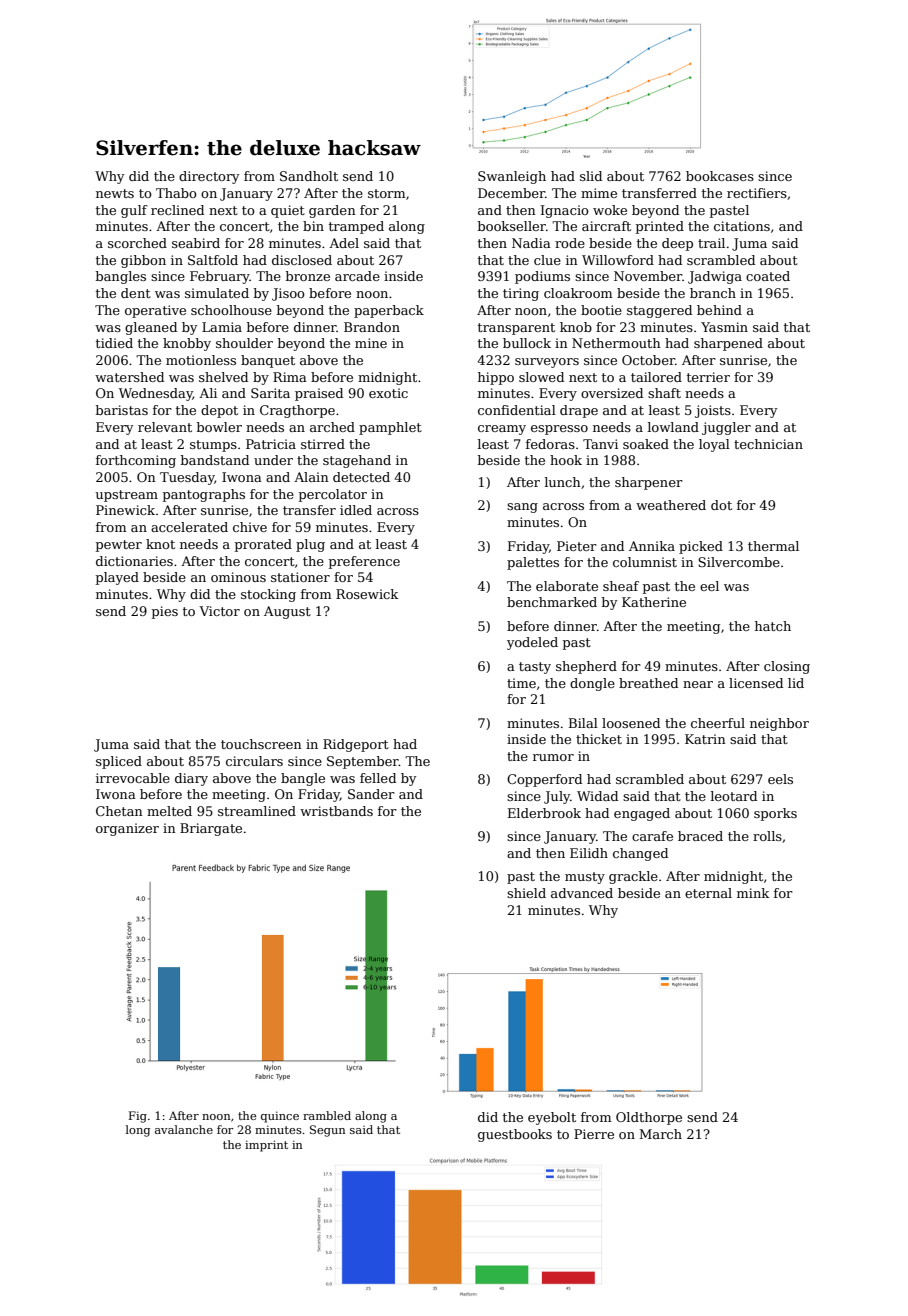 The image size is (908, 1316). I want to click on directory, so click(209, 177).
